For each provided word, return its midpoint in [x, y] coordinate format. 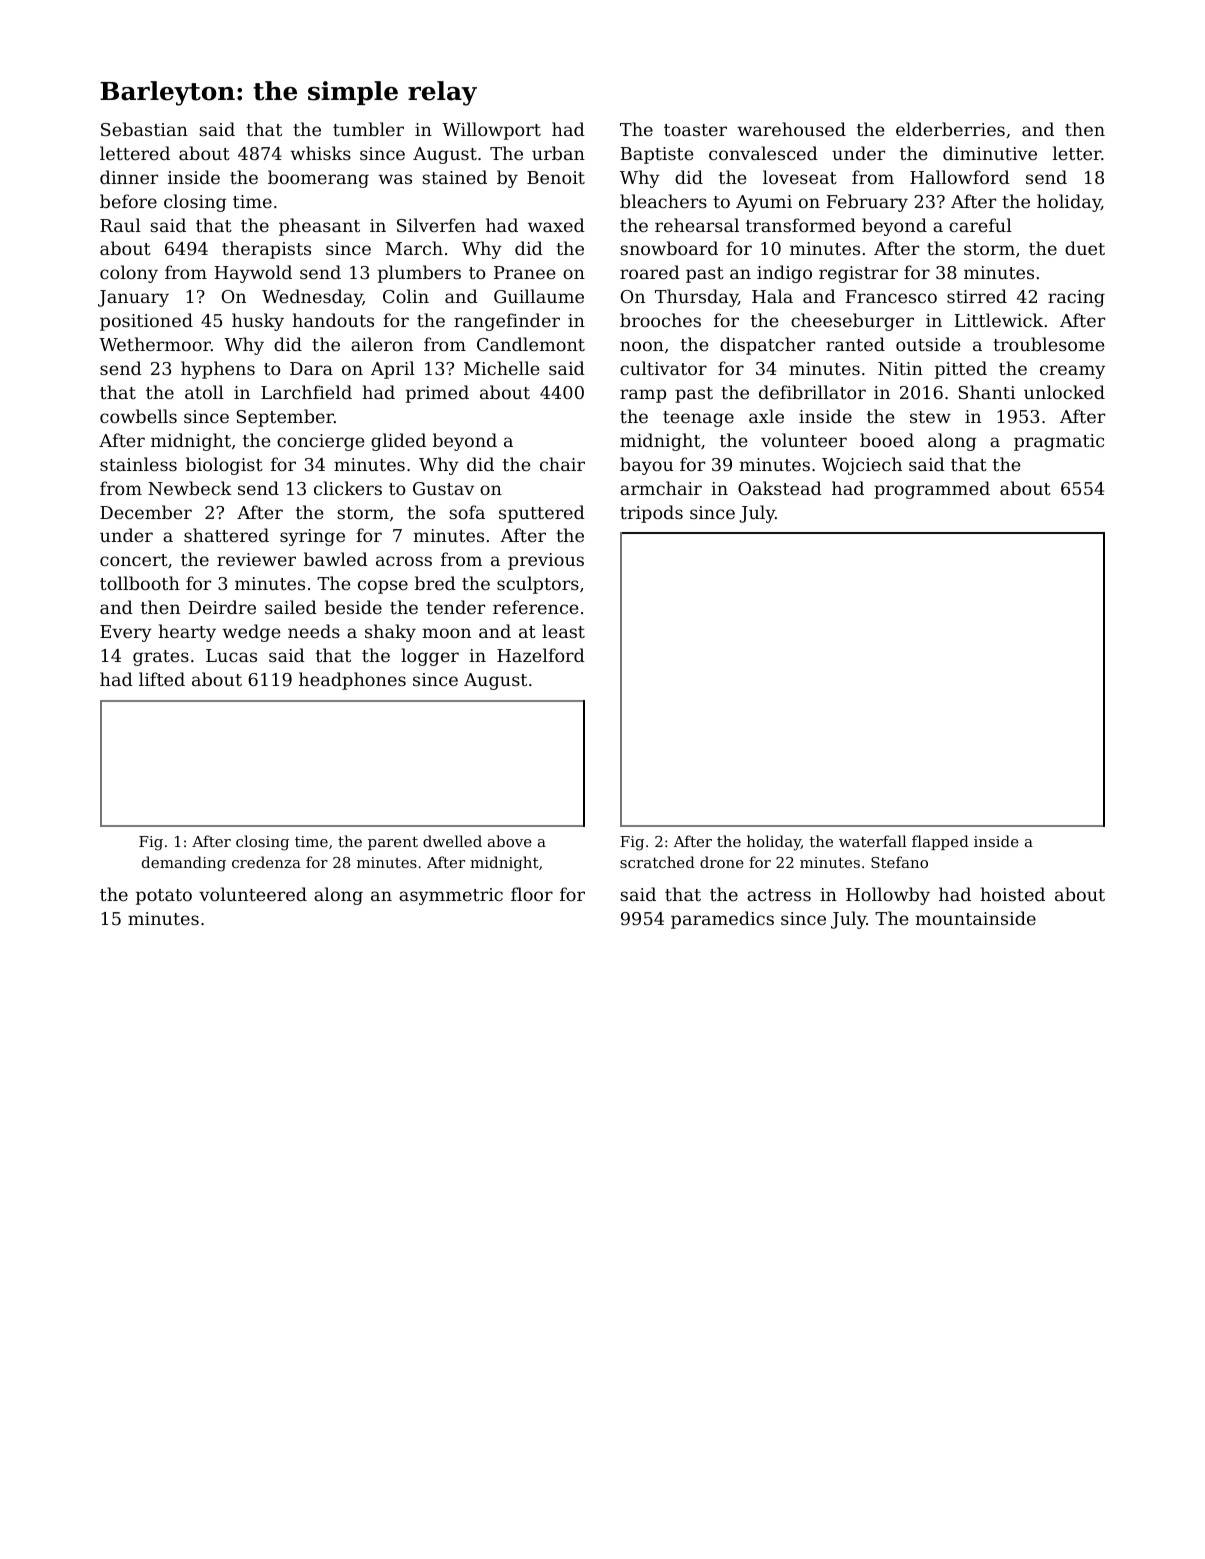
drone [722, 862]
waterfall [873, 841]
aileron [382, 344]
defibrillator [812, 392]
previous [546, 561]
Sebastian [144, 129]
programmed [932, 490]
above [510, 841]
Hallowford [960, 177]
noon [642, 346]
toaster [695, 130]
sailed [291, 607]
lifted [162, 679]
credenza [266, 862]
